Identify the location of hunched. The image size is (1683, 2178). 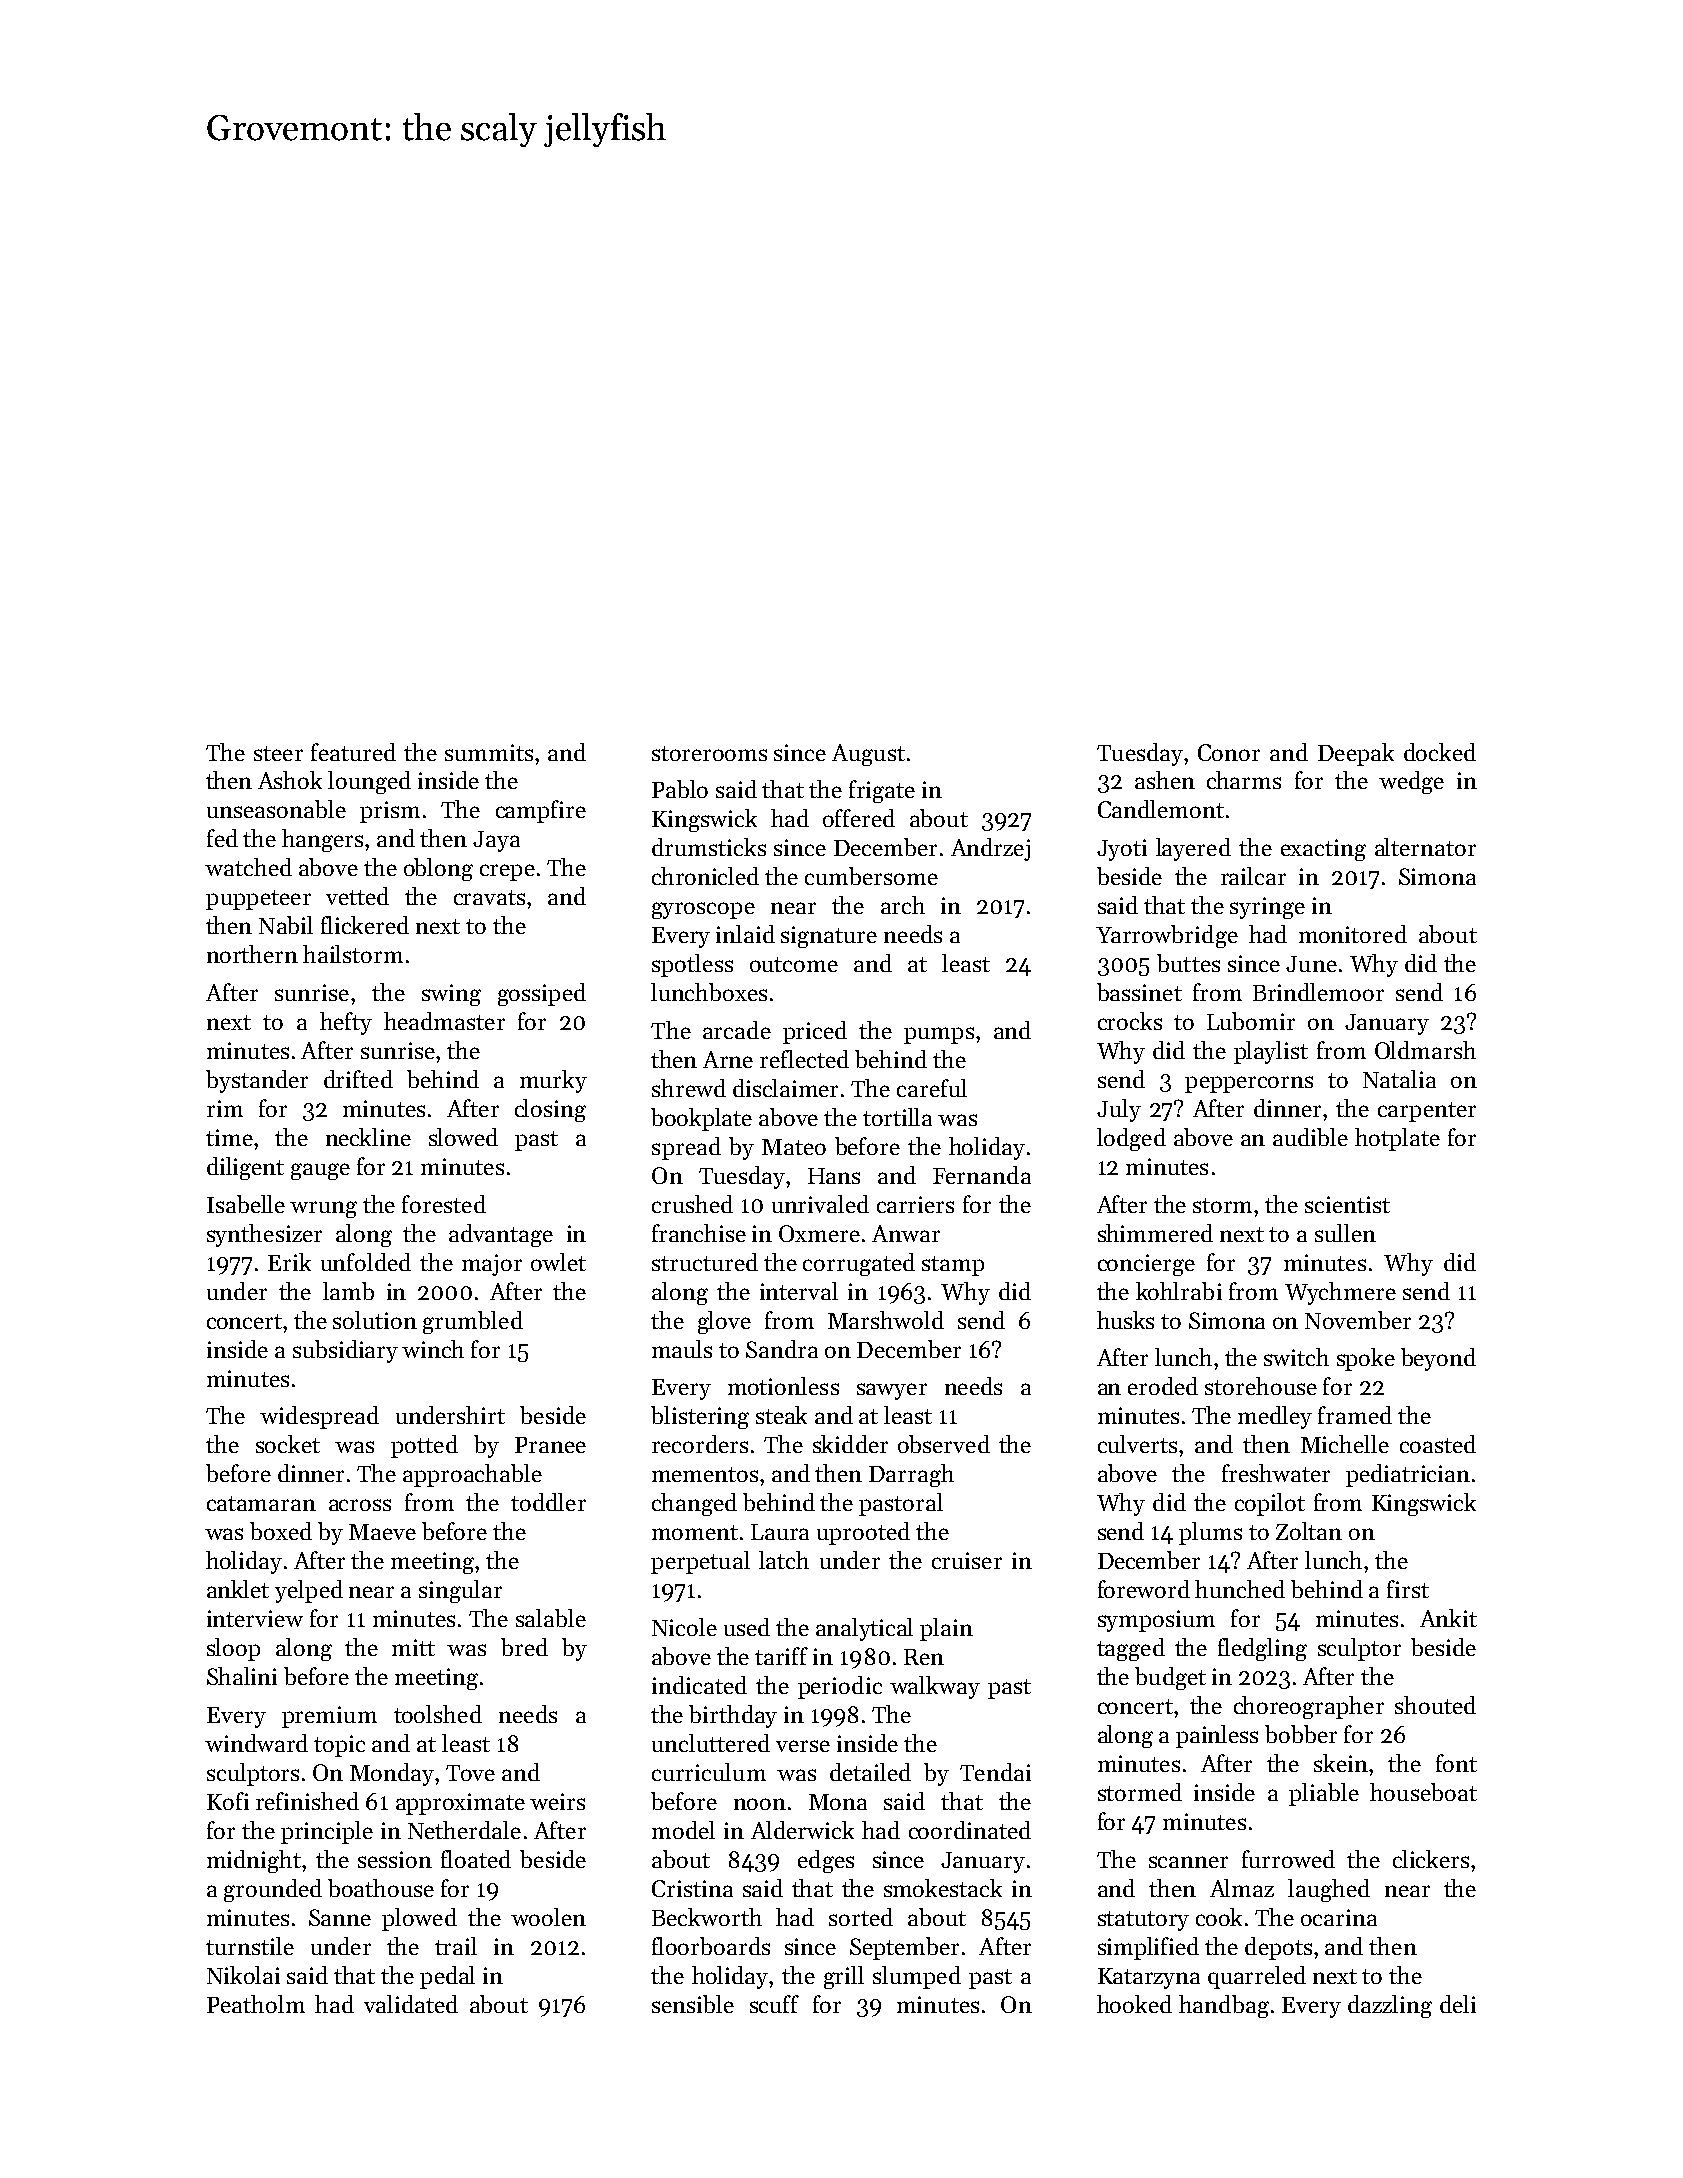
(1240, 1589).
